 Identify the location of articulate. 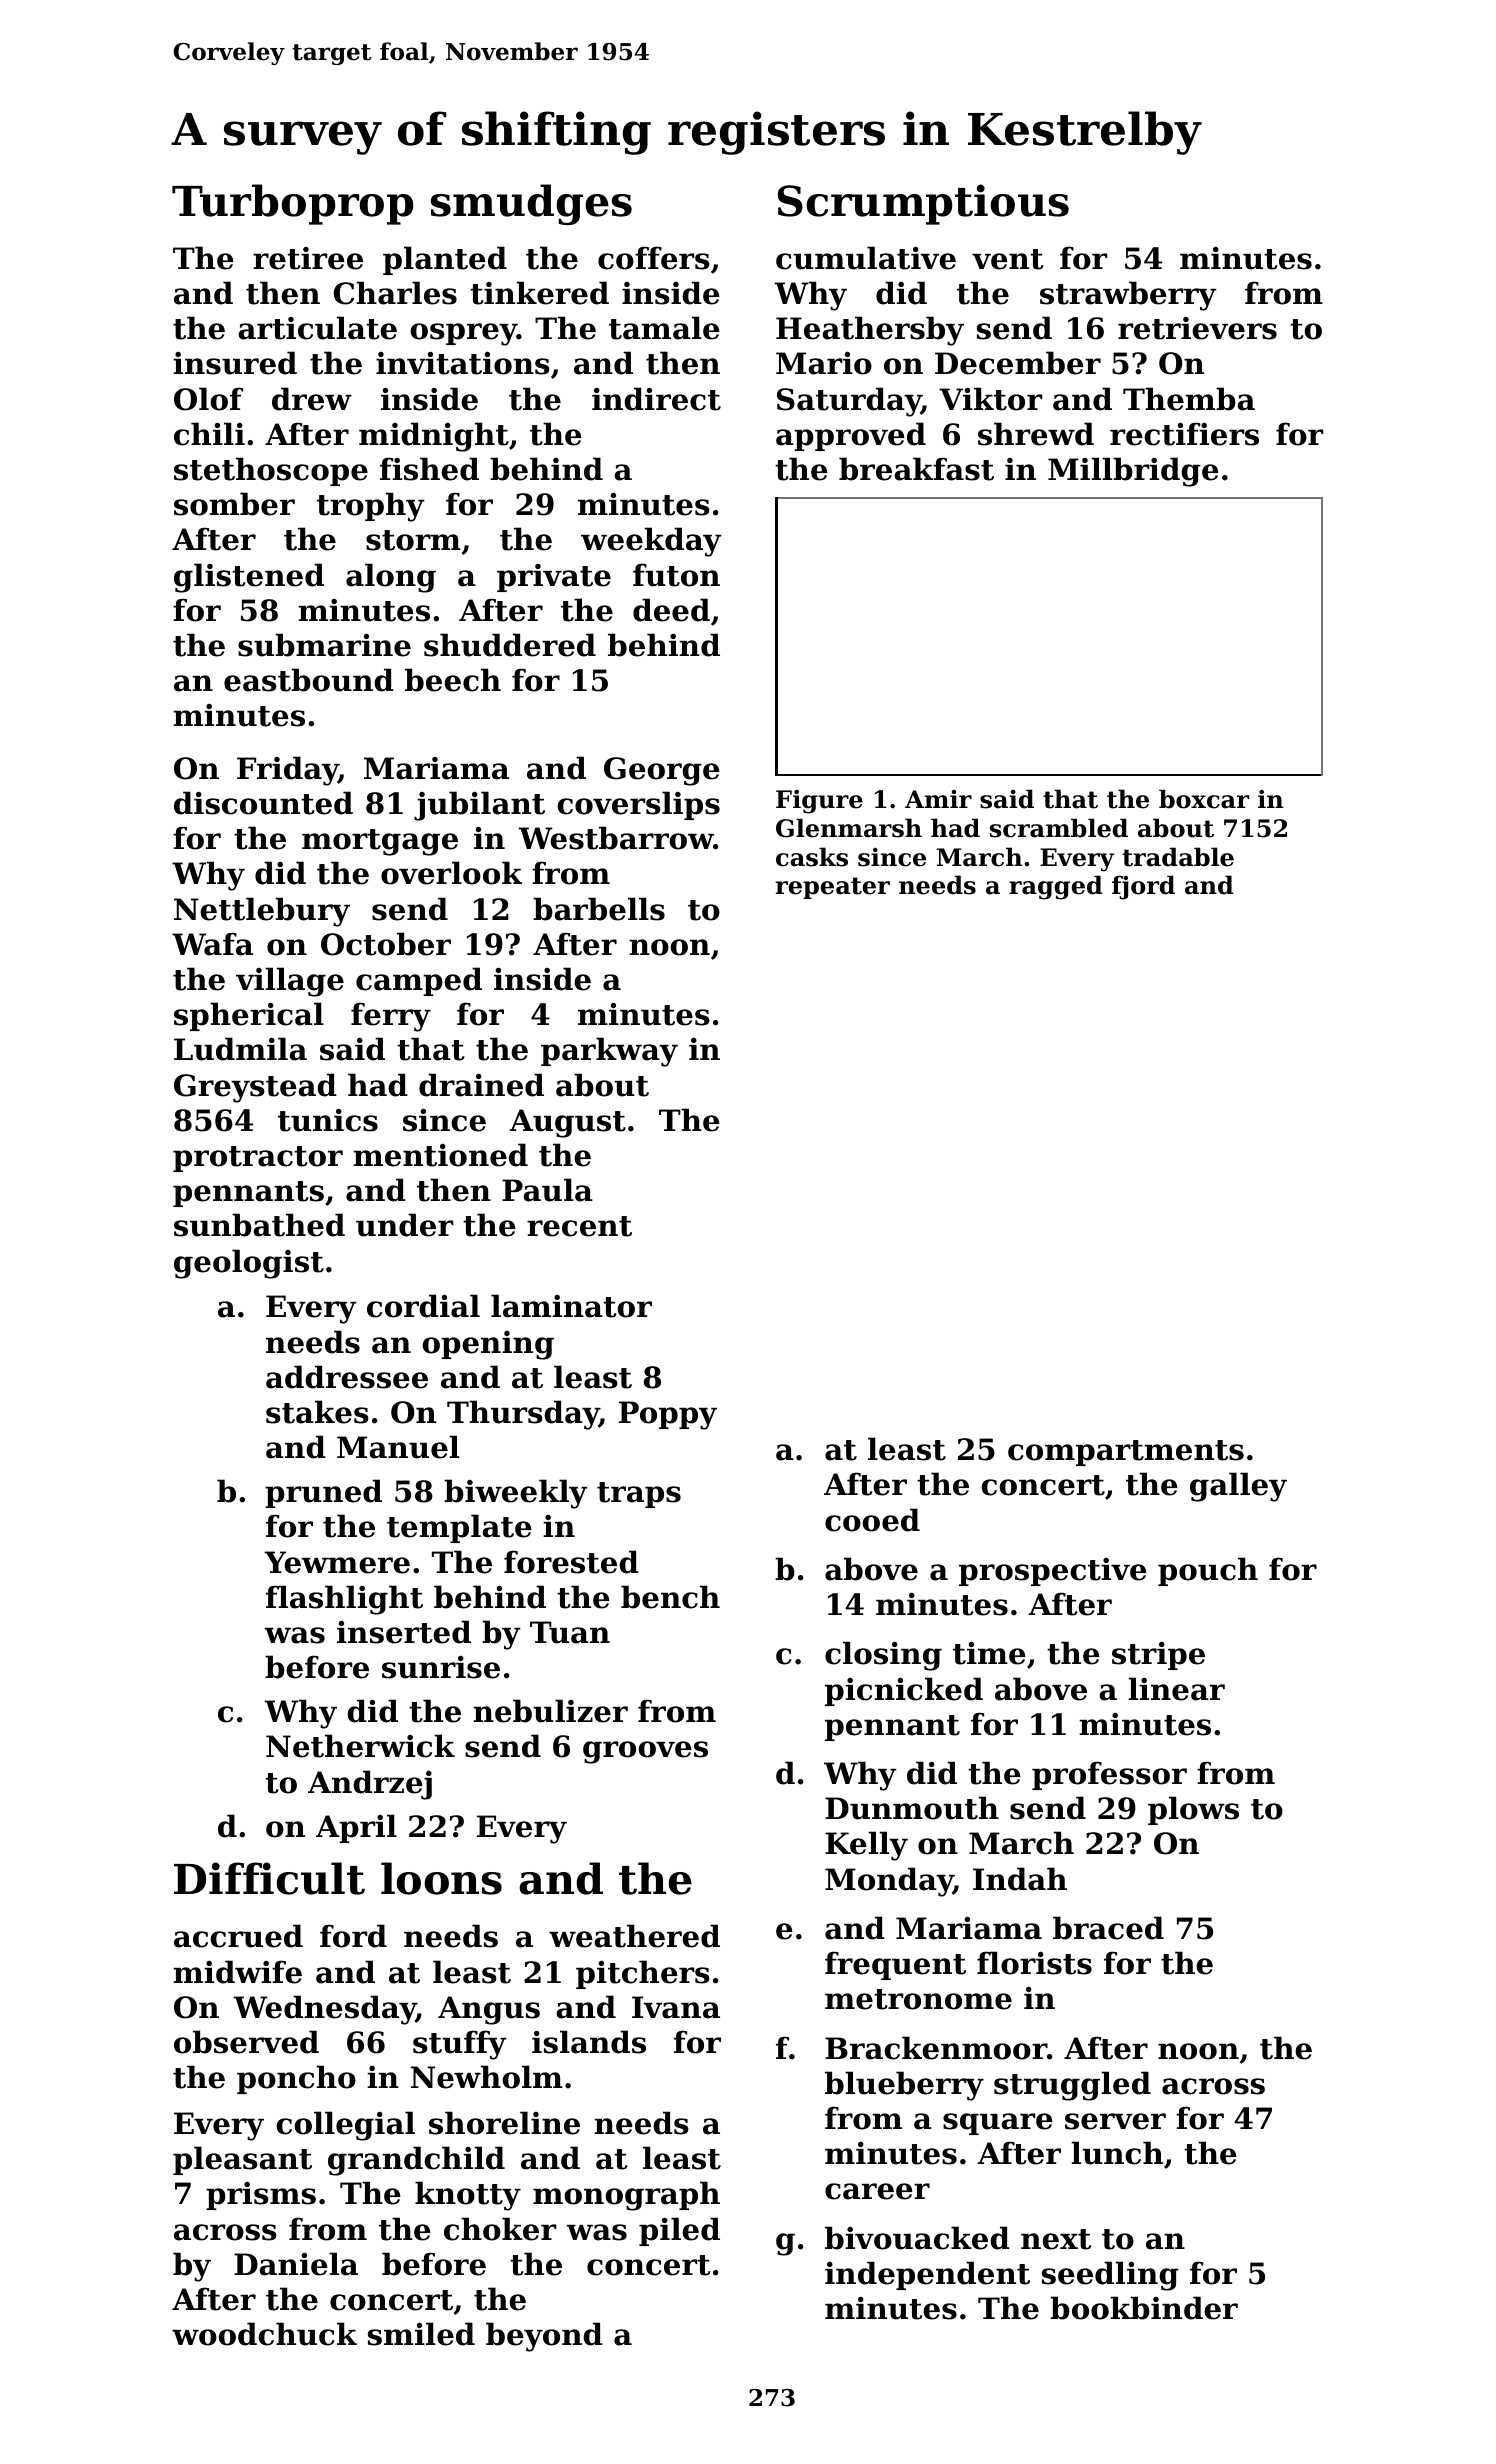
(317, 328).
